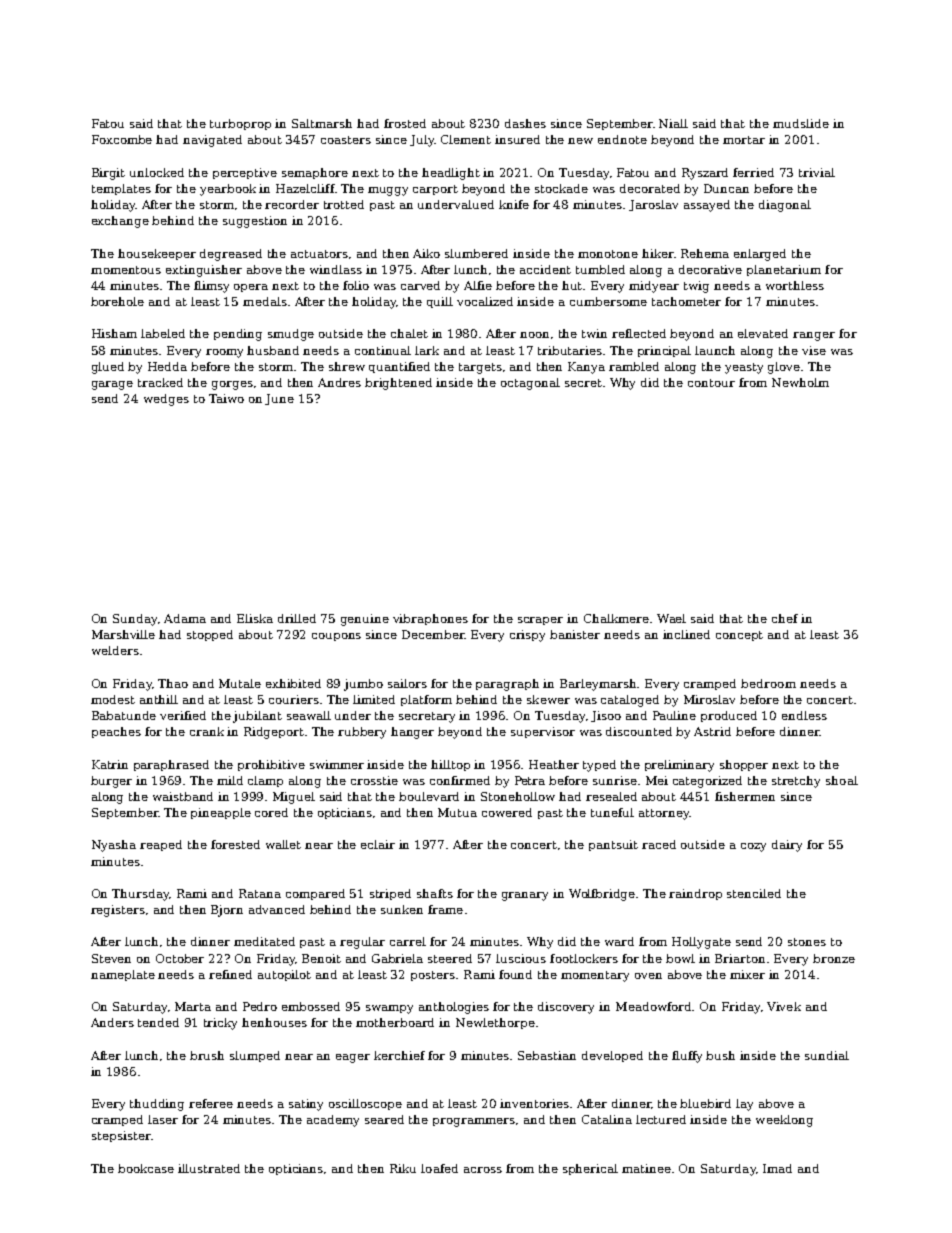 The height and width of the screenshot is (1233, 952). I want to click on ranger, so click(814, 336).
